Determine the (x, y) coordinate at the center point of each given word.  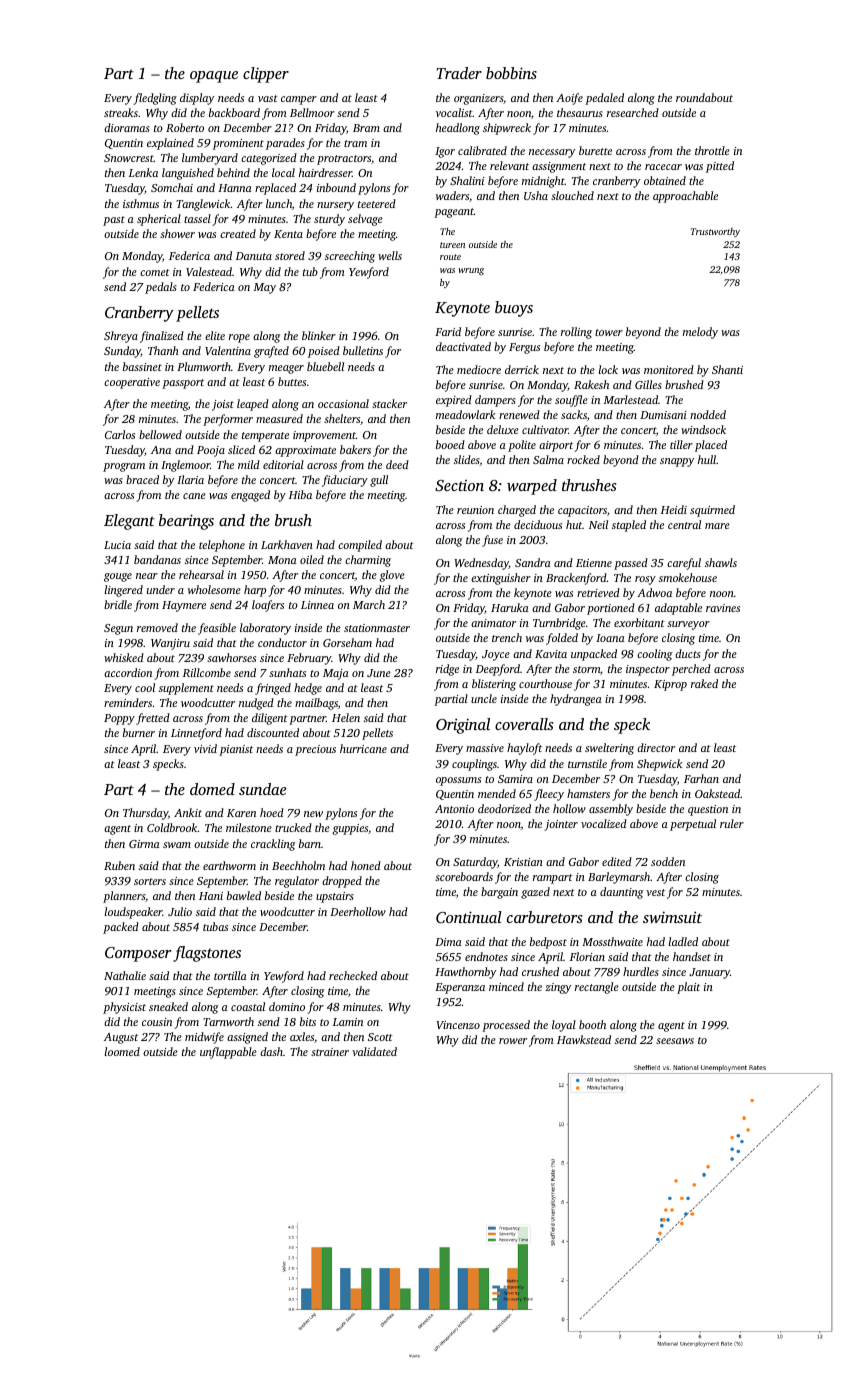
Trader (459, 73)
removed (157, 627)
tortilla (230, 975)
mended (497, 793)
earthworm (229, 865)
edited (617, 861)
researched (633, 112)
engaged (250, 496)
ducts (688, 653)
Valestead (209, 271)
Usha (536, 195)
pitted (720, 167)
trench (507, 637)
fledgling (155, 99)
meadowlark (466, 414)
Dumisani (663, 415)
